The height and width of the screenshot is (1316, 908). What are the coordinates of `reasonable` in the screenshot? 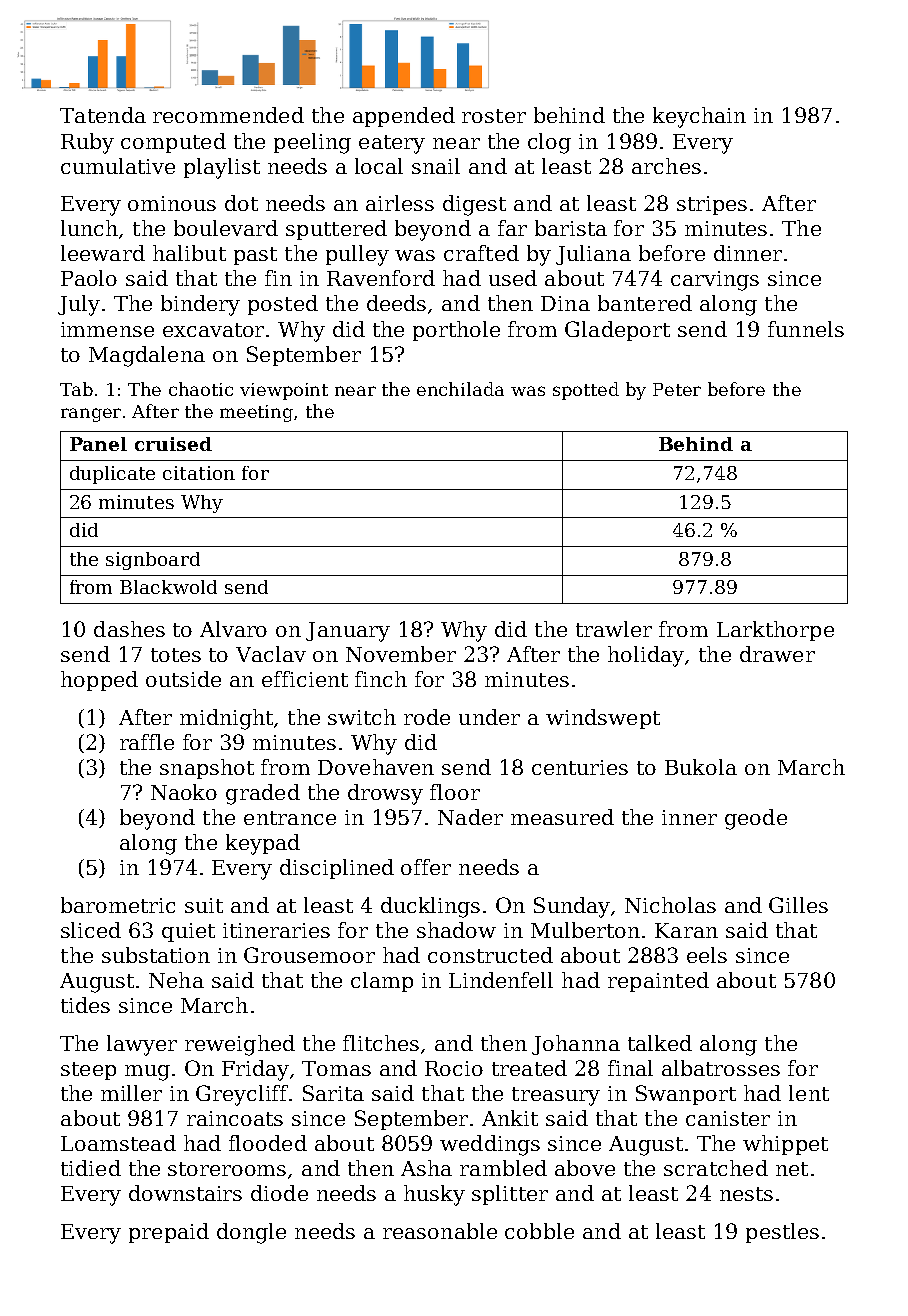 It's located at (440, 1231).
